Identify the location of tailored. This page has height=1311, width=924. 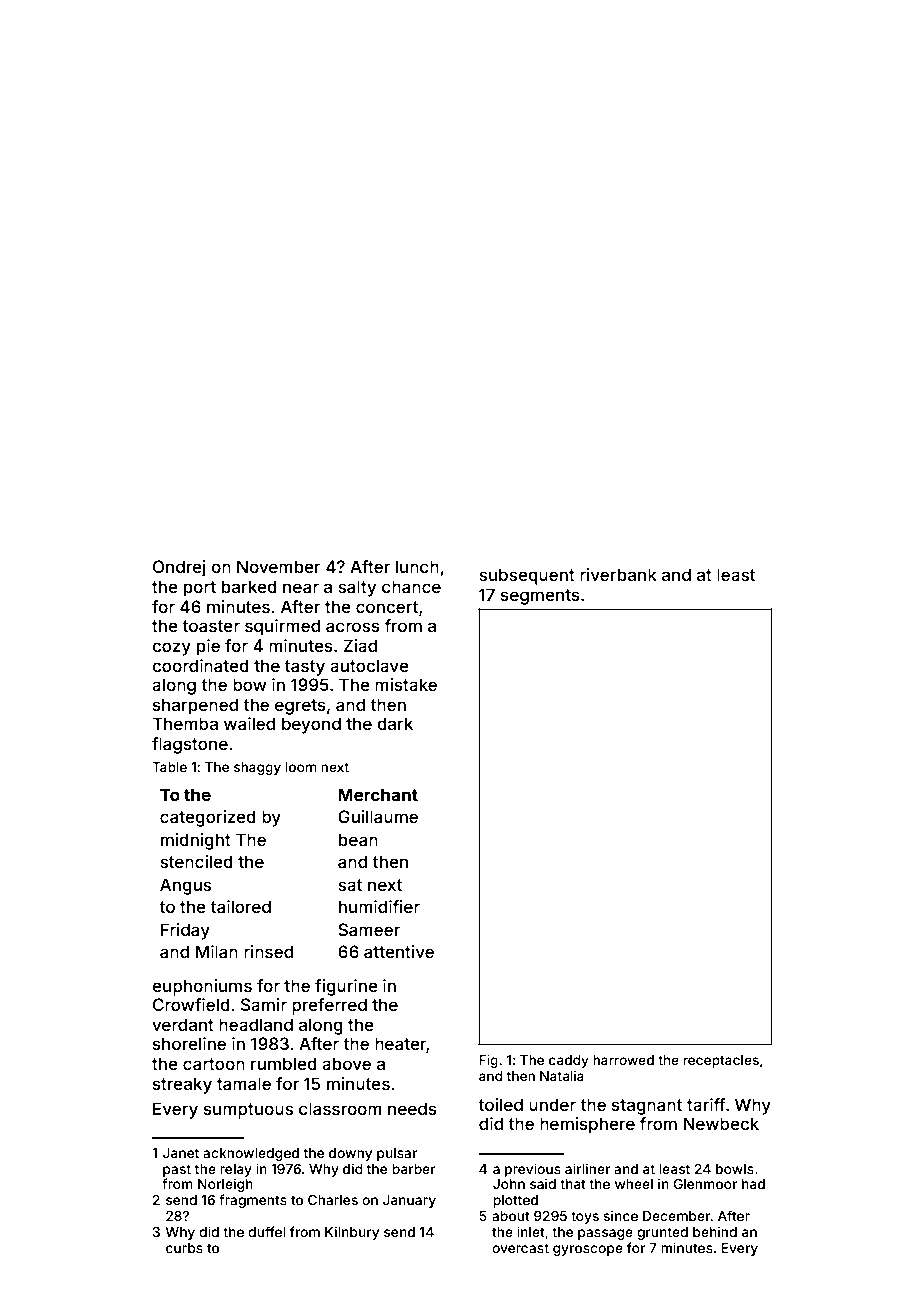
(240, 906).
